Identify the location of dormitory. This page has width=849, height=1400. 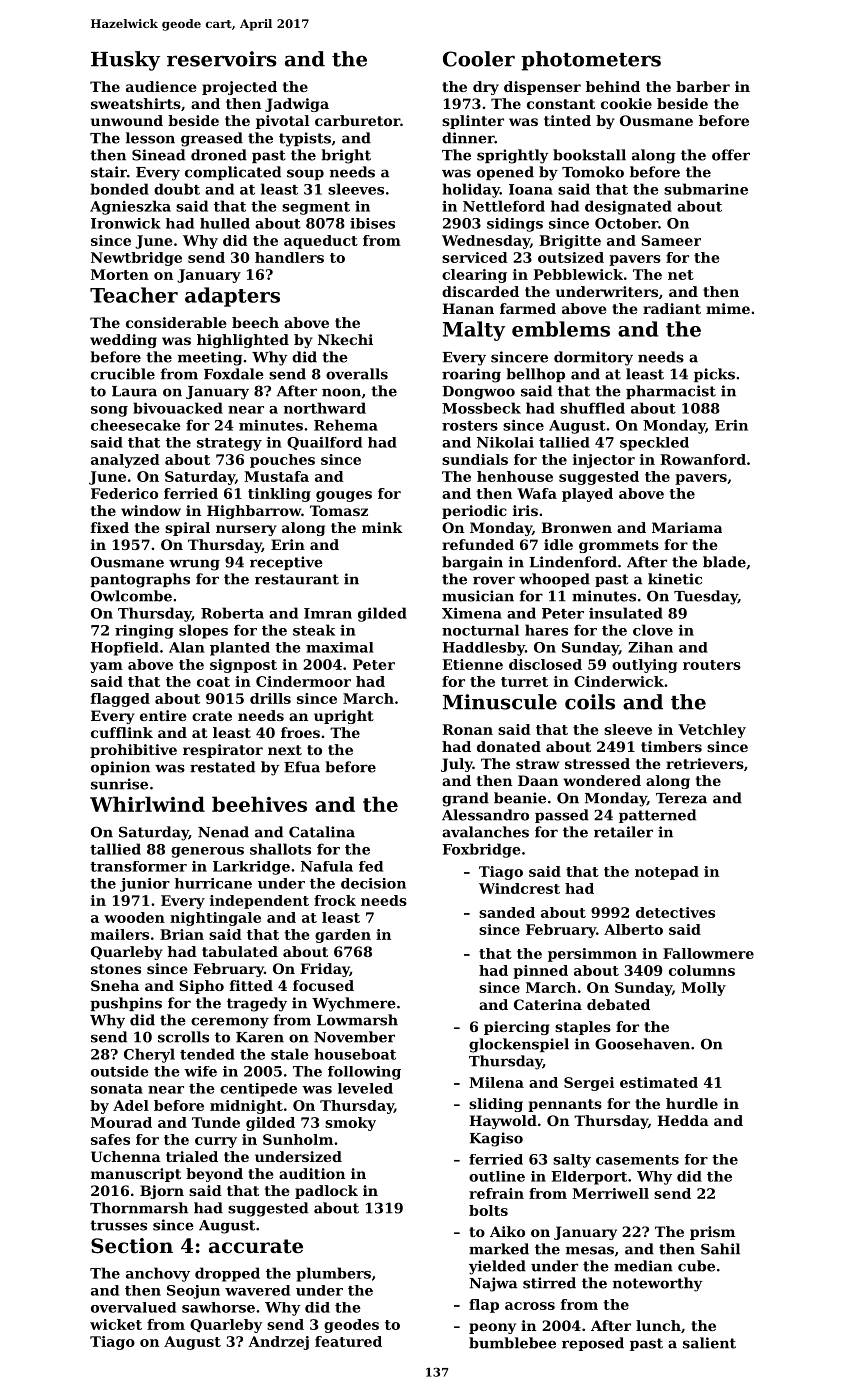
(593, 358).
